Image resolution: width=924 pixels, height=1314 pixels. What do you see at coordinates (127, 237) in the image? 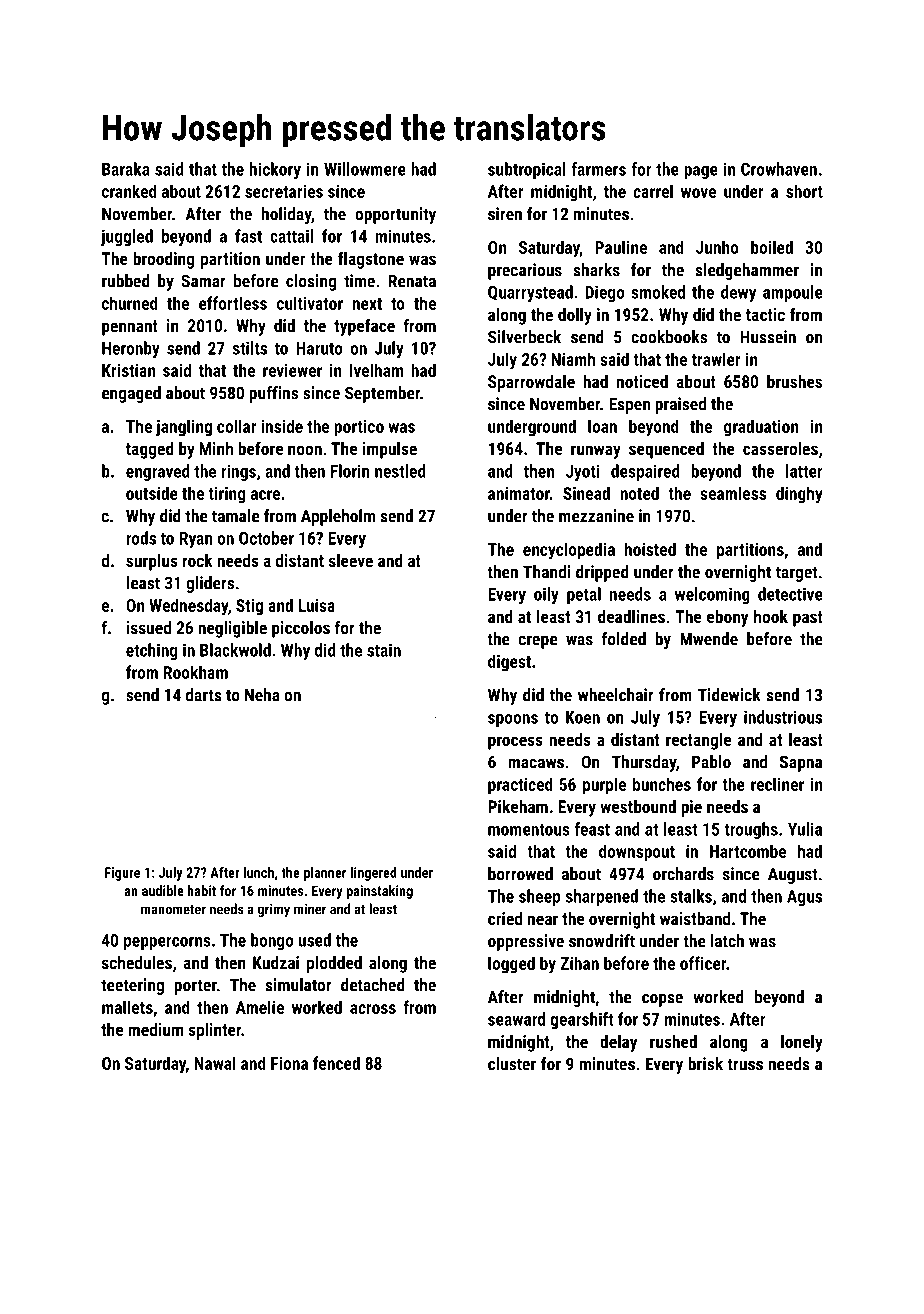
I see `juggled` at bounding box center [127, 237].
